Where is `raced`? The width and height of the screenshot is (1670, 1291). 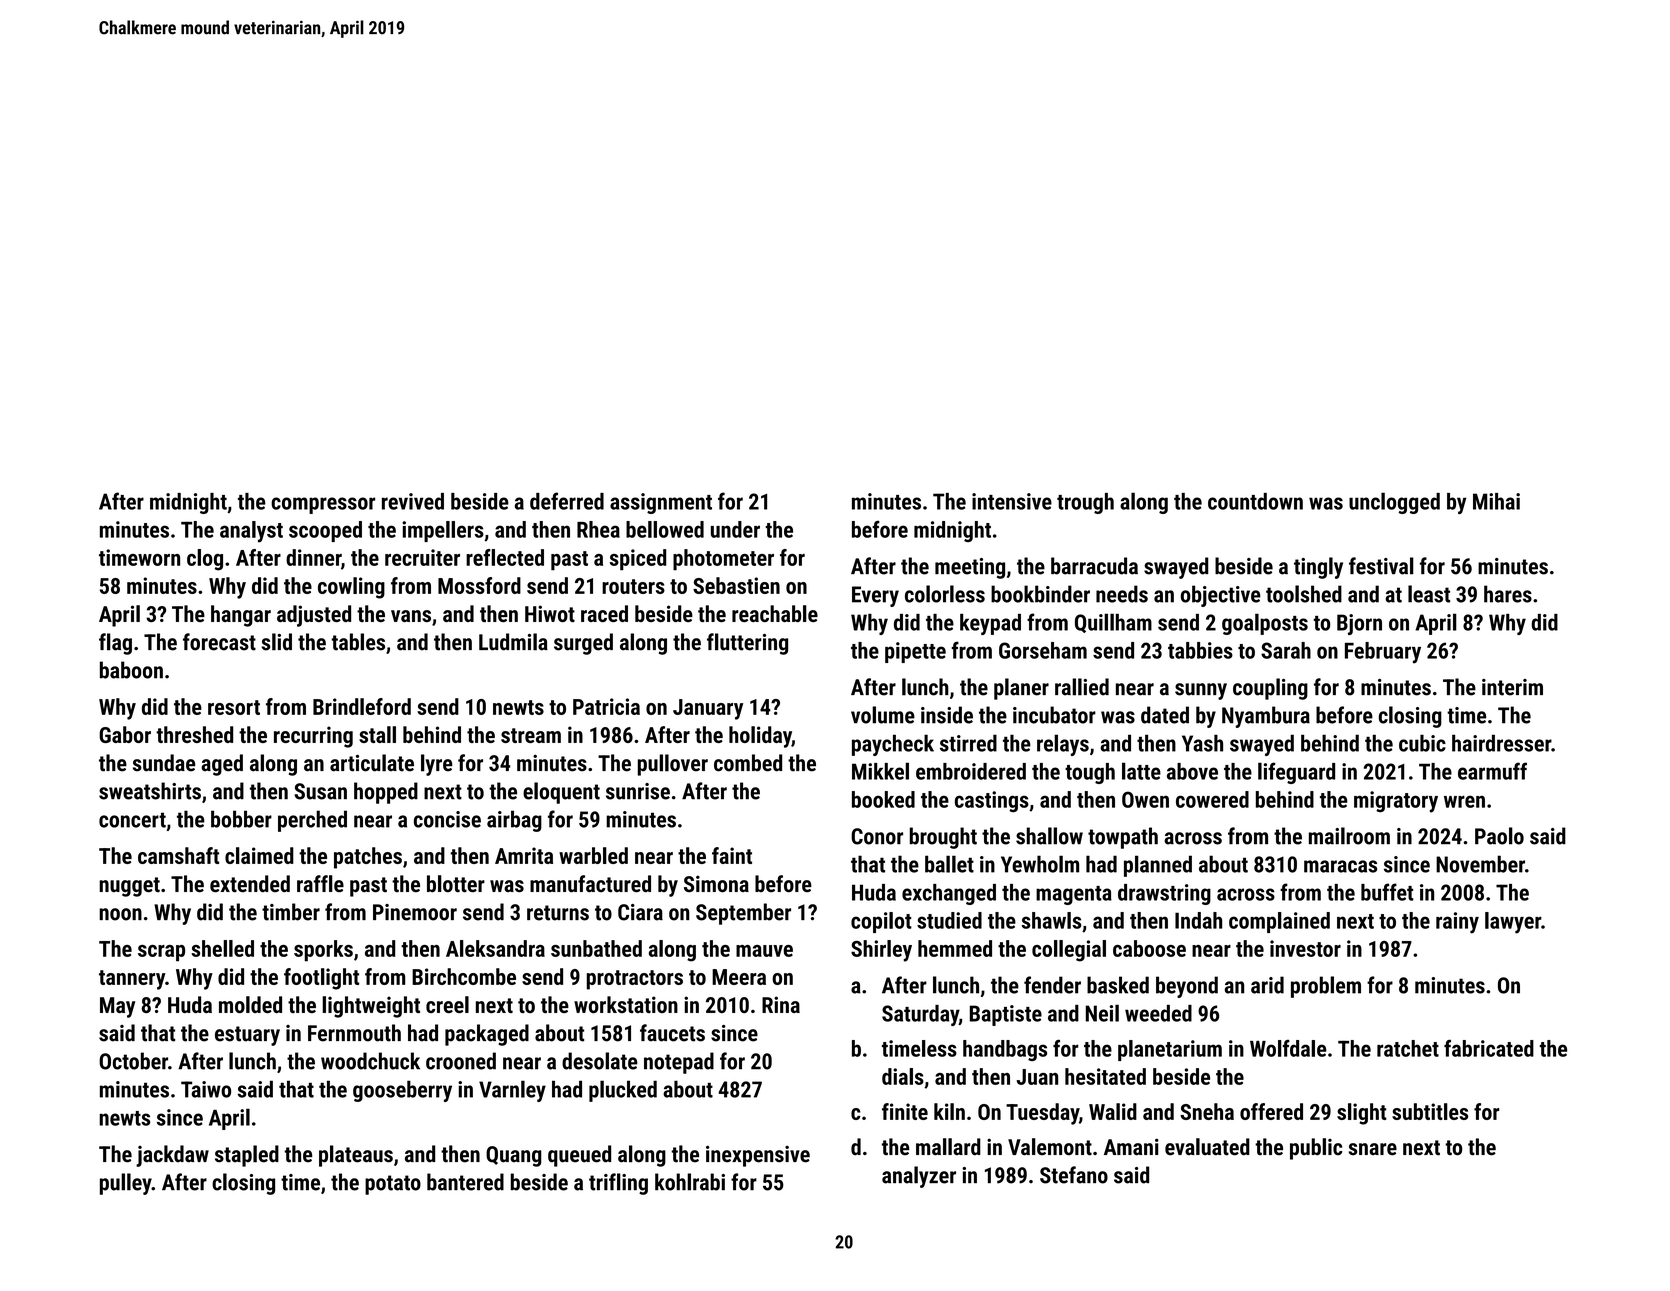
raced is located at coordinates (604, 613).
